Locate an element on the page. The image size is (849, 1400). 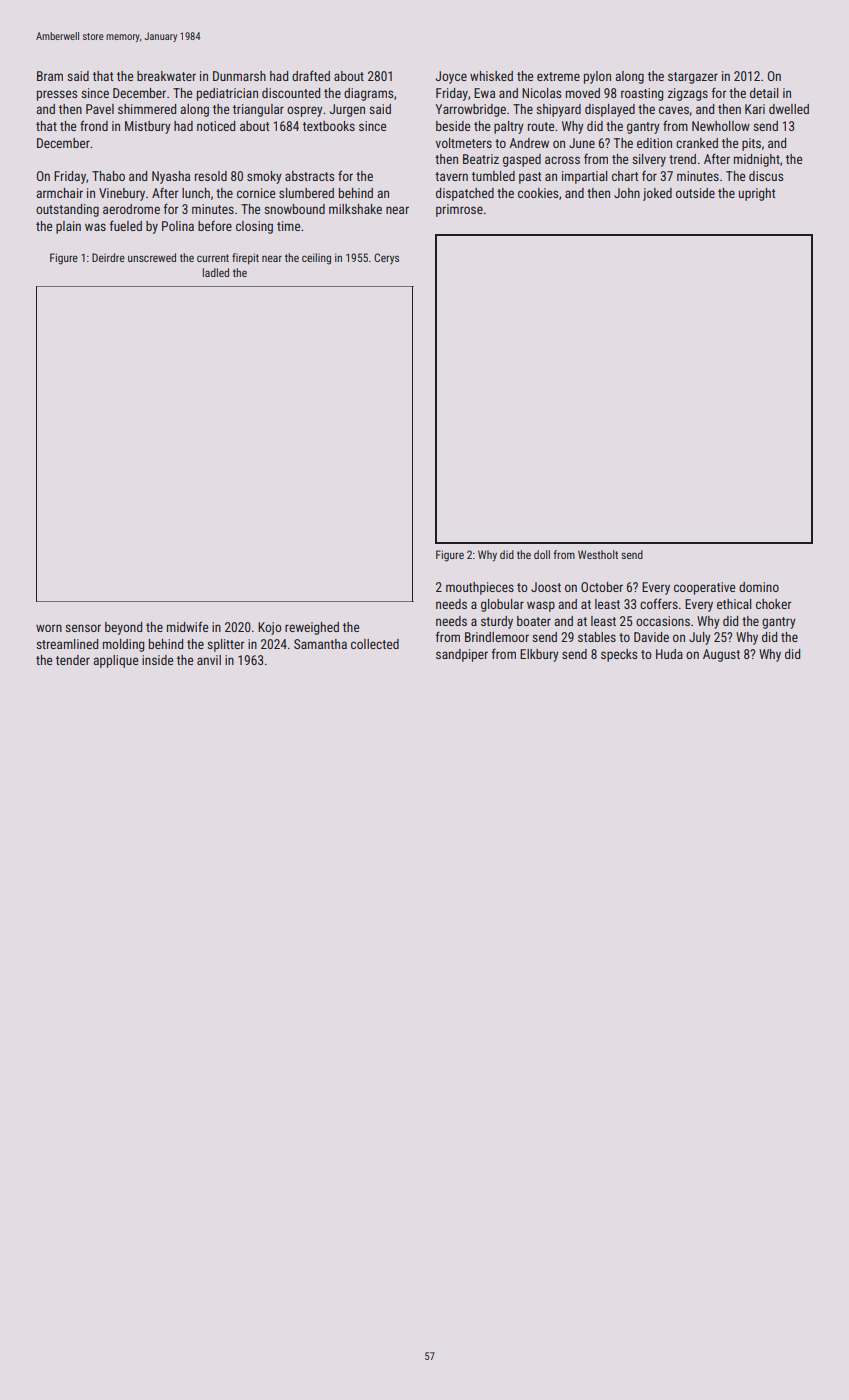
Deirdre is located at coordinates (108, 257).
